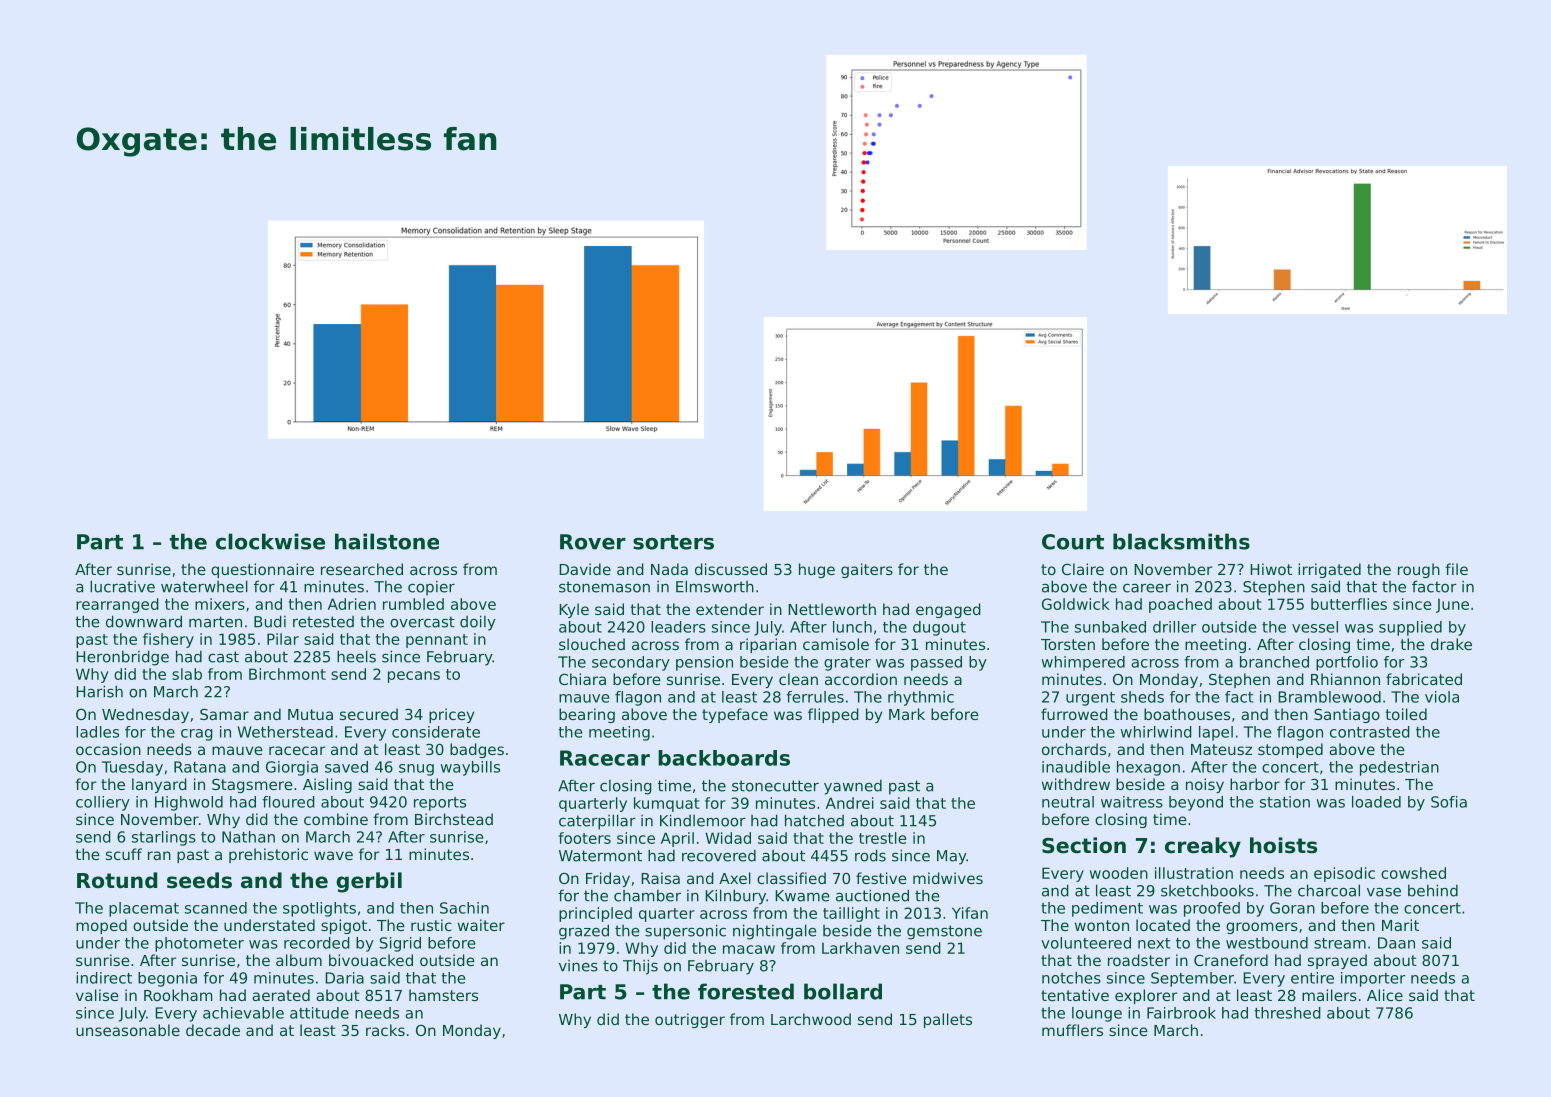  What do you see at coordinates (128, 1030) in the screenshot?
I see `unseasonable` at bounding box center [128, 1030].
